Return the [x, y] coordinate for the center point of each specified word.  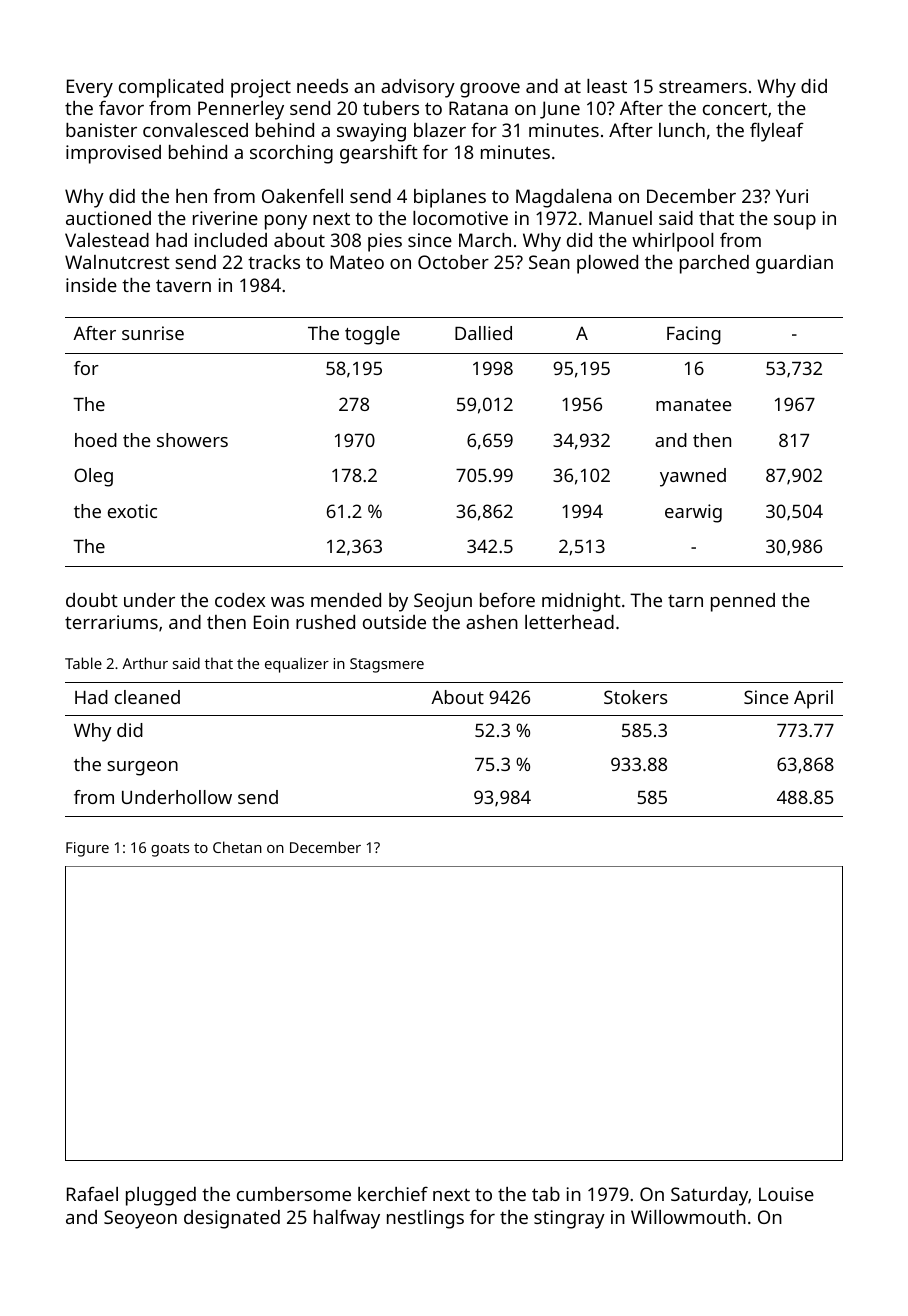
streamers [703, 86]
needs [322, 86]
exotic [132, 511]
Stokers [635, 697]
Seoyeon [140, 1219]
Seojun [443, 602]
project [261, 88]
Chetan [237, 847]
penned [743, 602]
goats [170, 850]
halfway [347, 1219]
